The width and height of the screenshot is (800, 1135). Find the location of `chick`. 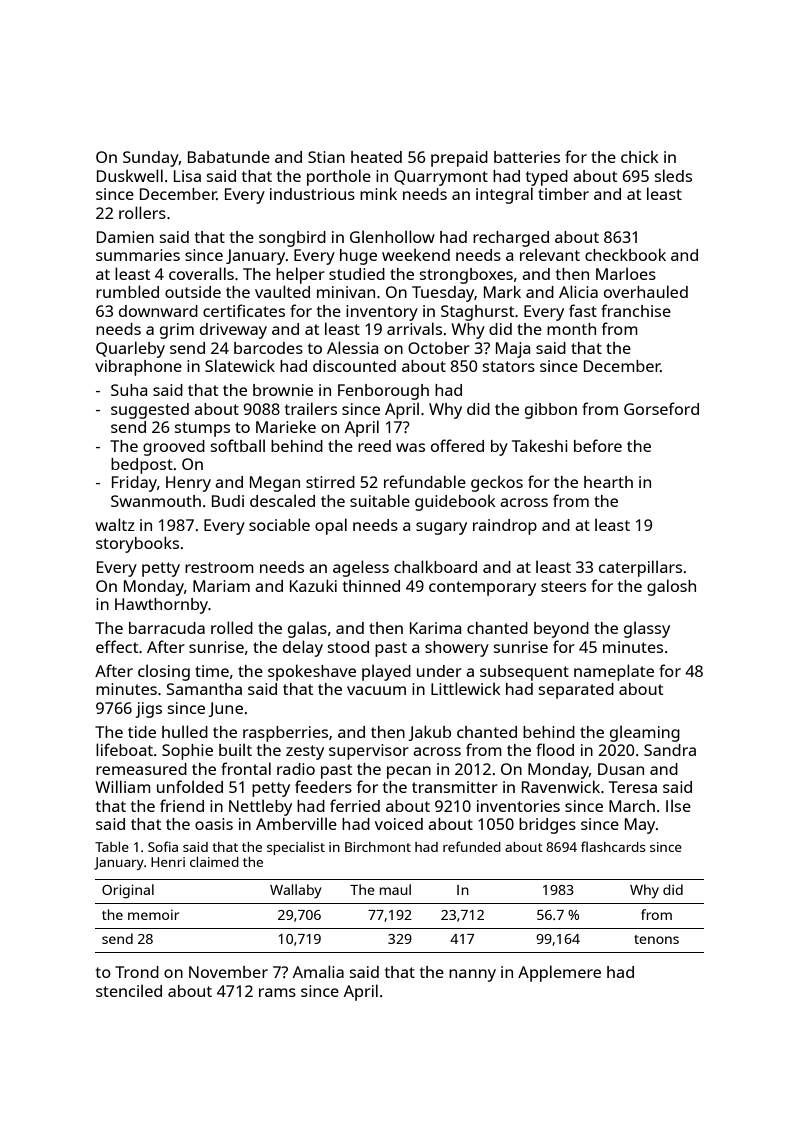

chick is located at coordinates (640, 157).
